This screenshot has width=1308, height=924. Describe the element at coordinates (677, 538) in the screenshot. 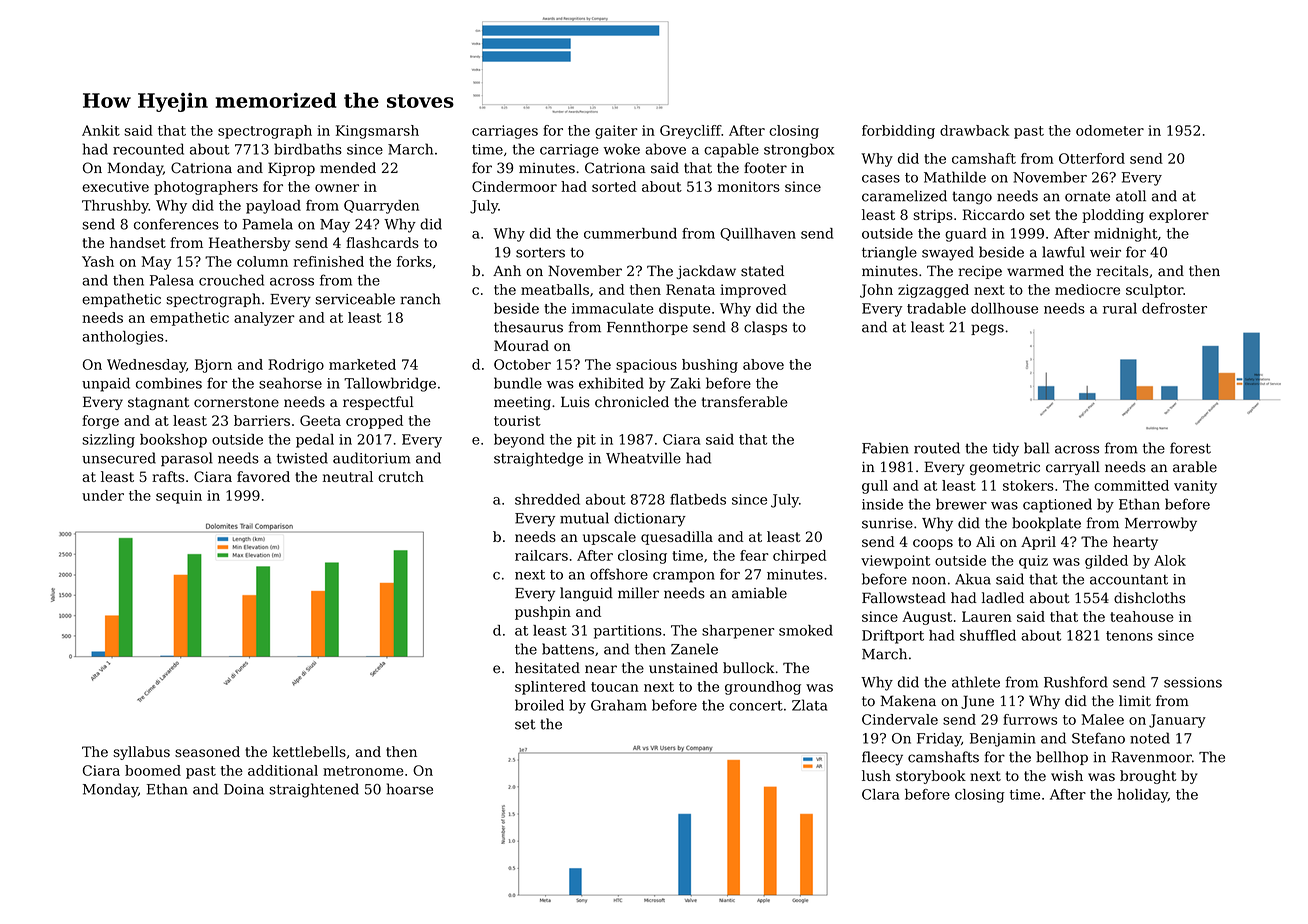

I see `quesadilla` at that location.
